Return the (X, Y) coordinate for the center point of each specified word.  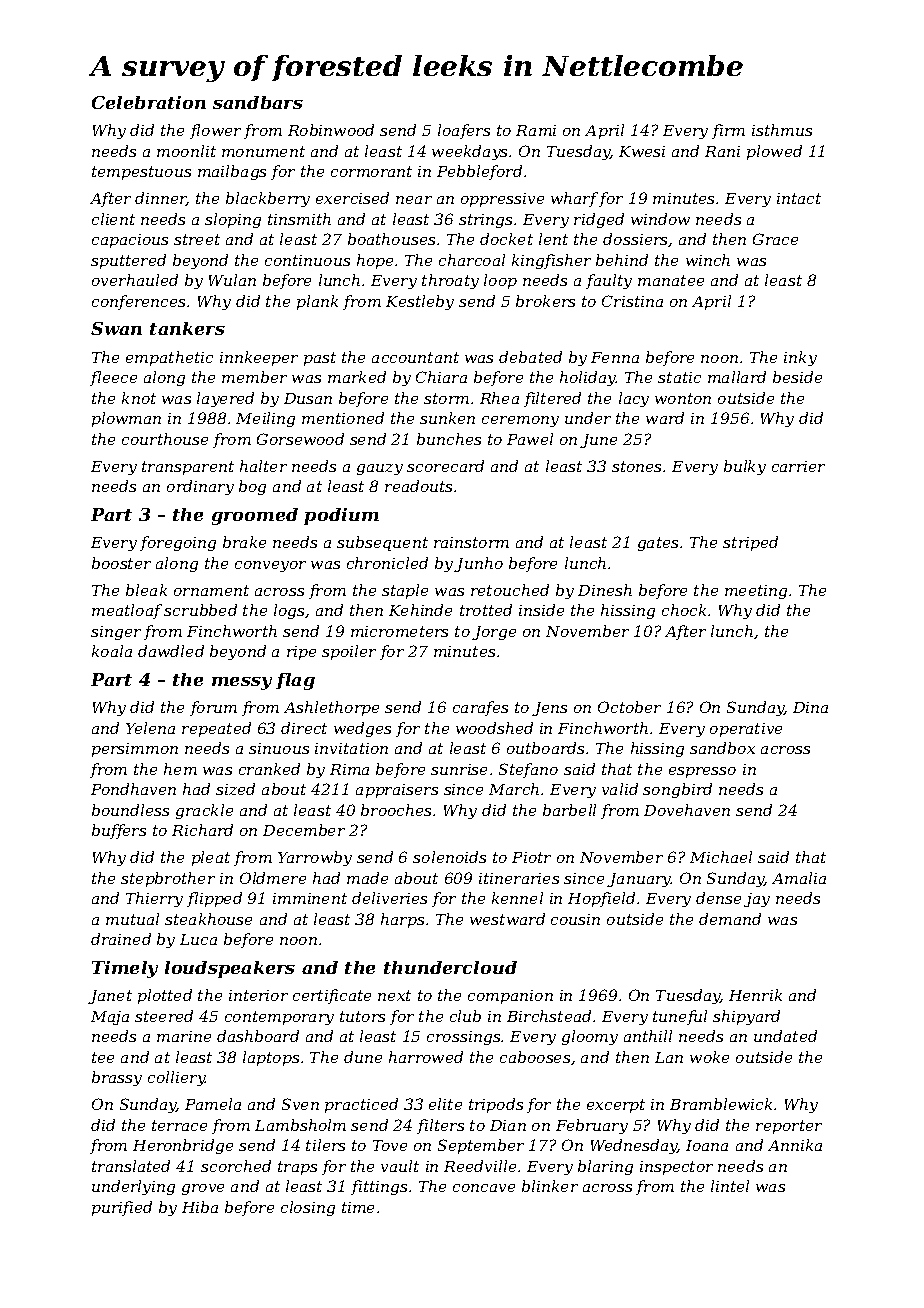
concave (484, 1188)
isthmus (782, 130)
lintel (730, 1186)
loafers (464, 131)
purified (122, 1208)
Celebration (149, 102)
